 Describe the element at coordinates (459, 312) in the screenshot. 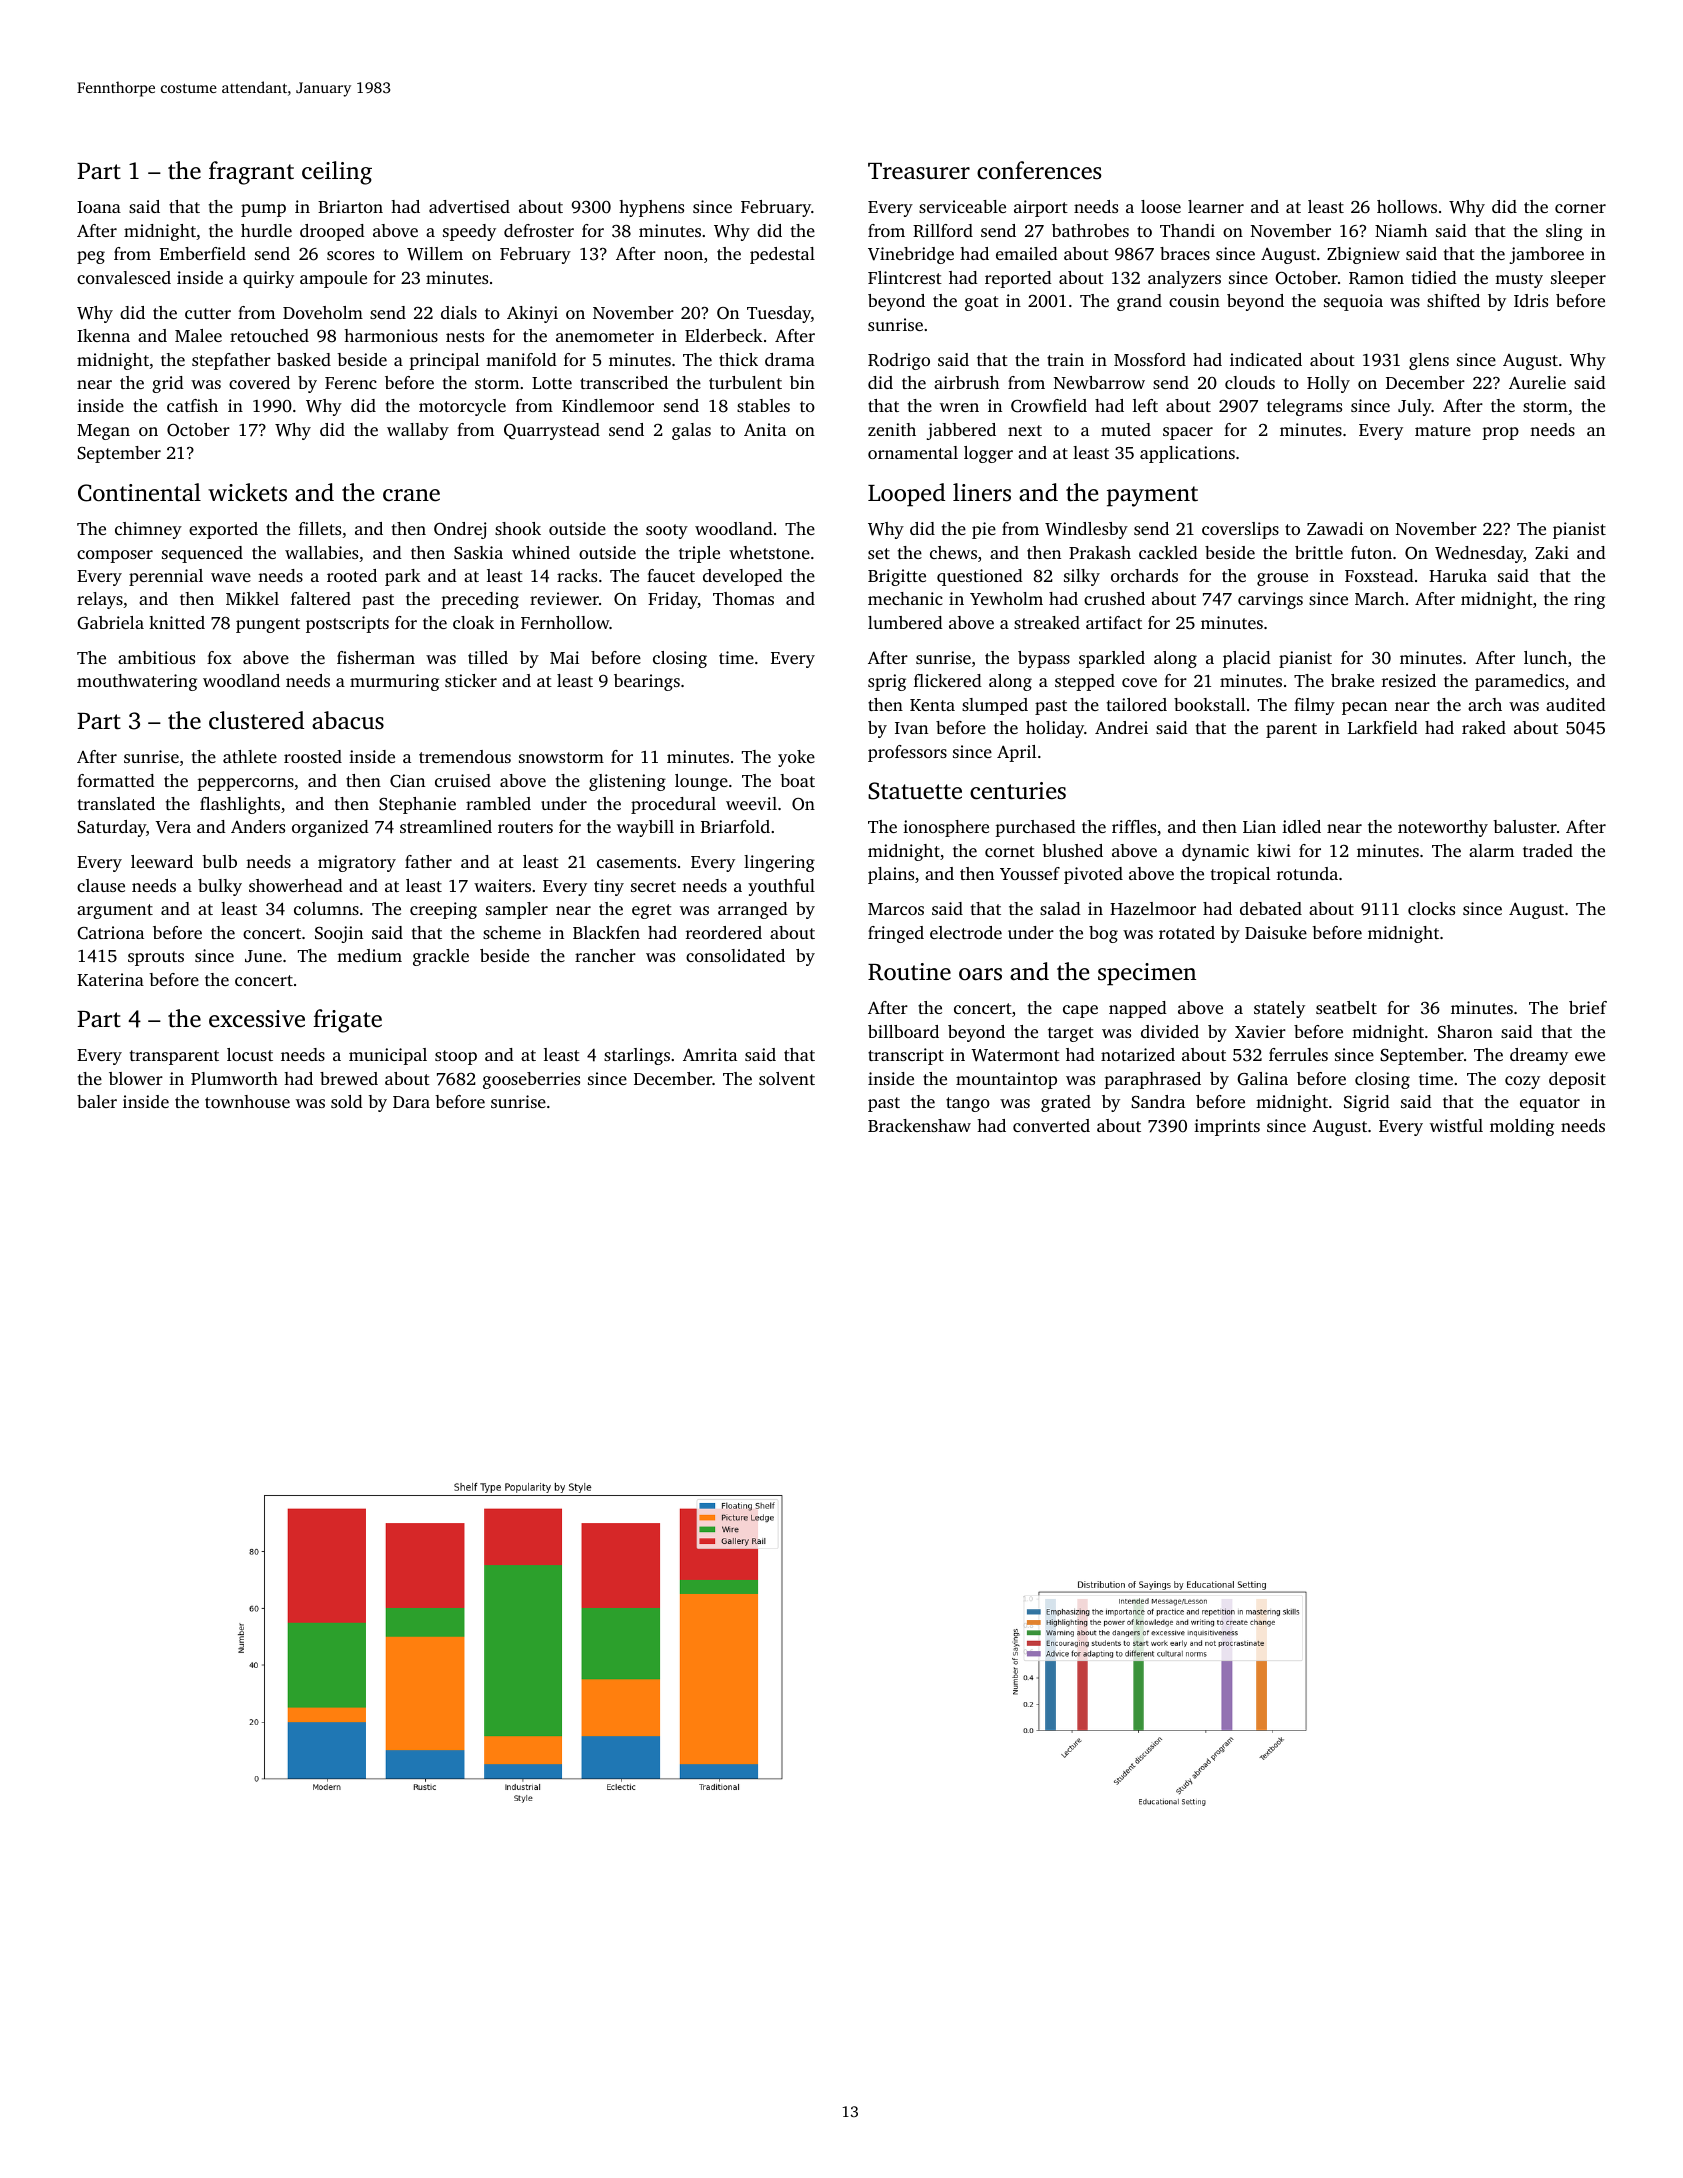

I see `dials` at that location.
